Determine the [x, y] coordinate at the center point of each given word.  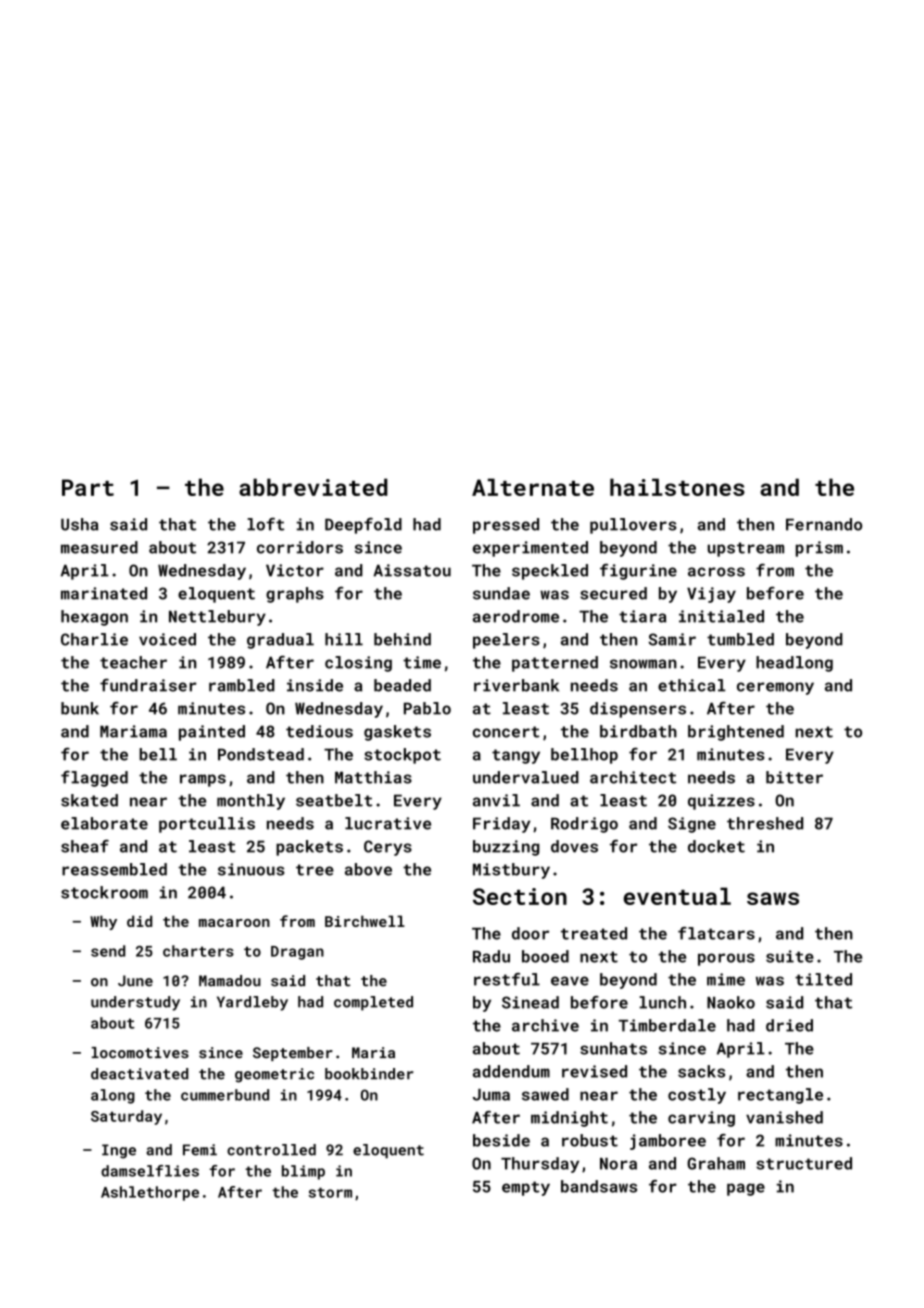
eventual [677, 896]
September [293, 1054]
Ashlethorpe [150, 1193]
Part [88, 487]
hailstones [677, 487]
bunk [80, 708]
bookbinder [369, 1074]
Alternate [533, 487]
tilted [823, 979]
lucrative [388, 823]
